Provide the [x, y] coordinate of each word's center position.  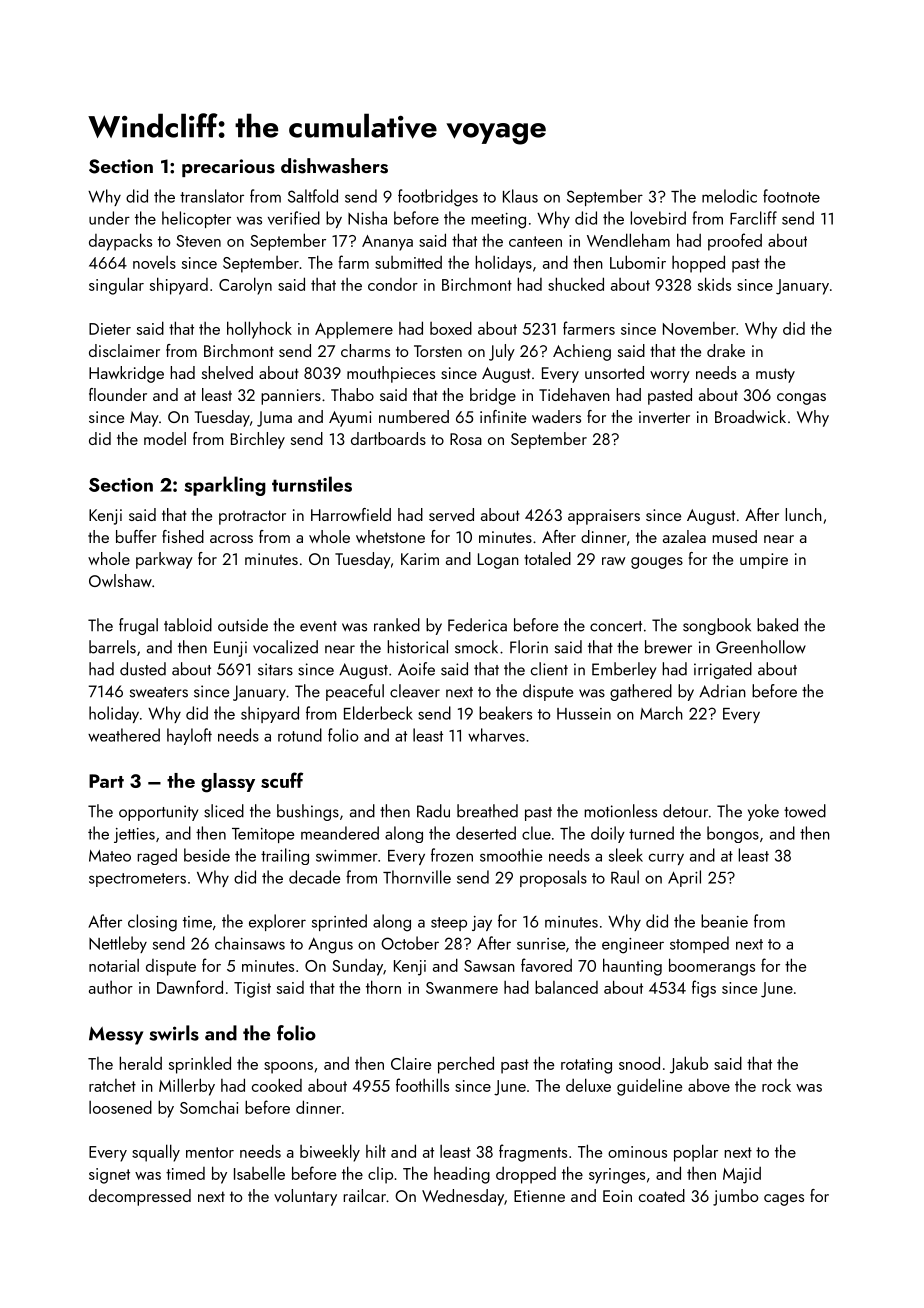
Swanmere [462, 988]
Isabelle [259, 1173]
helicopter [196, 219]
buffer [136, 536]
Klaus [520, 196]
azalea [684, 536]
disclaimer [124, 350]
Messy [116, 1036]
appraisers [604, 517]
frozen [452, 855]
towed [805, 811]
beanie [724, 921]
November [699, 328]
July [502, 352]
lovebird [658, 218]
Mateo [110, 856]
